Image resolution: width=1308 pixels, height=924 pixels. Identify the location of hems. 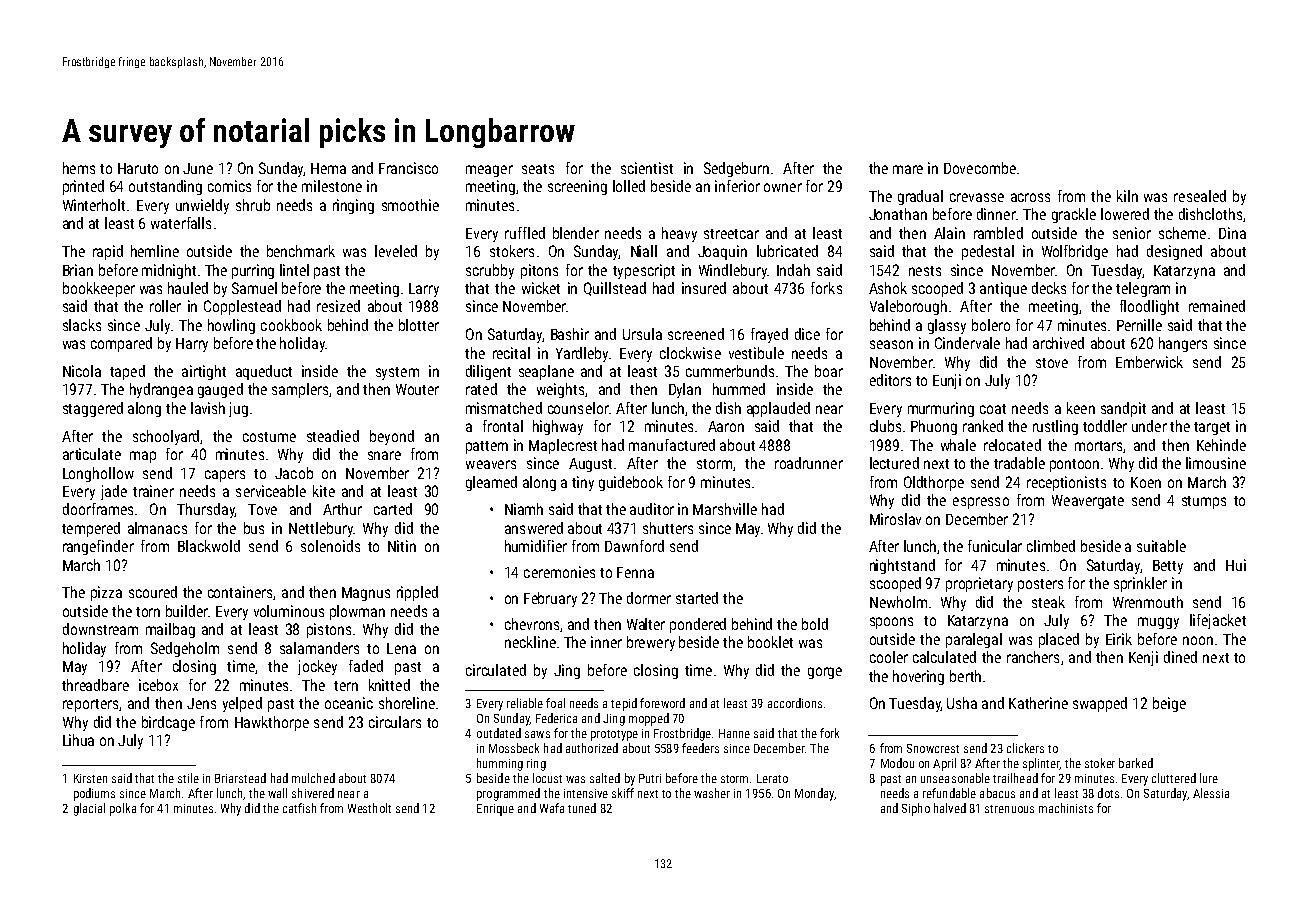
(79, 168).
